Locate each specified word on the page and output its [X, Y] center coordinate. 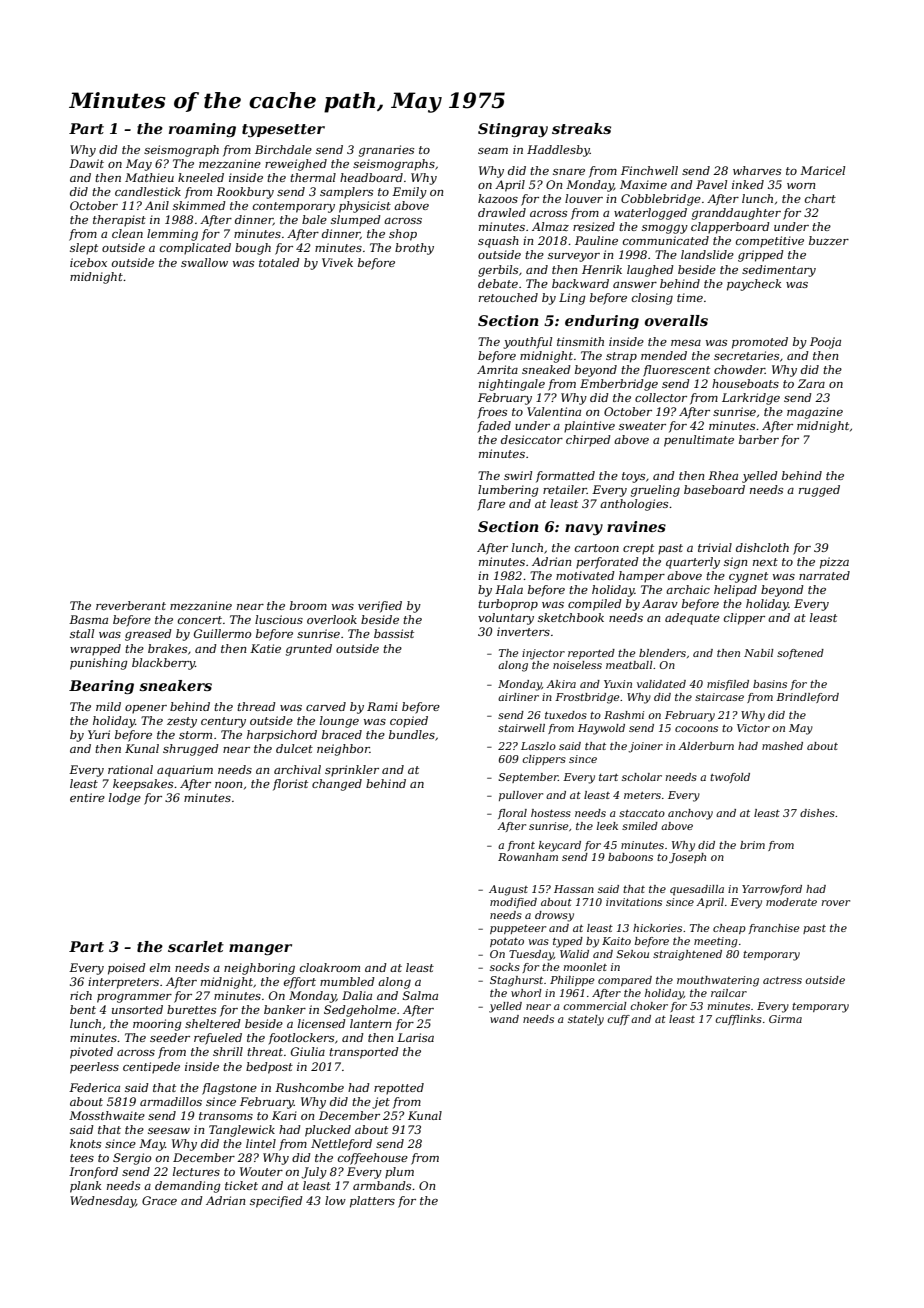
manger [260, 949]
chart [820, 198]
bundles [412, 734]
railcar [729, 993]
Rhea [723, 475]
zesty [182, 722]
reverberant [131, 605]
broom [308, 605]
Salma [420, 995]
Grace [159, 1200]
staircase [719, 697]
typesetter [283, 130]
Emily [409, 193]
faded [494, 427]
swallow [204, 262]
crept [638, 549]
